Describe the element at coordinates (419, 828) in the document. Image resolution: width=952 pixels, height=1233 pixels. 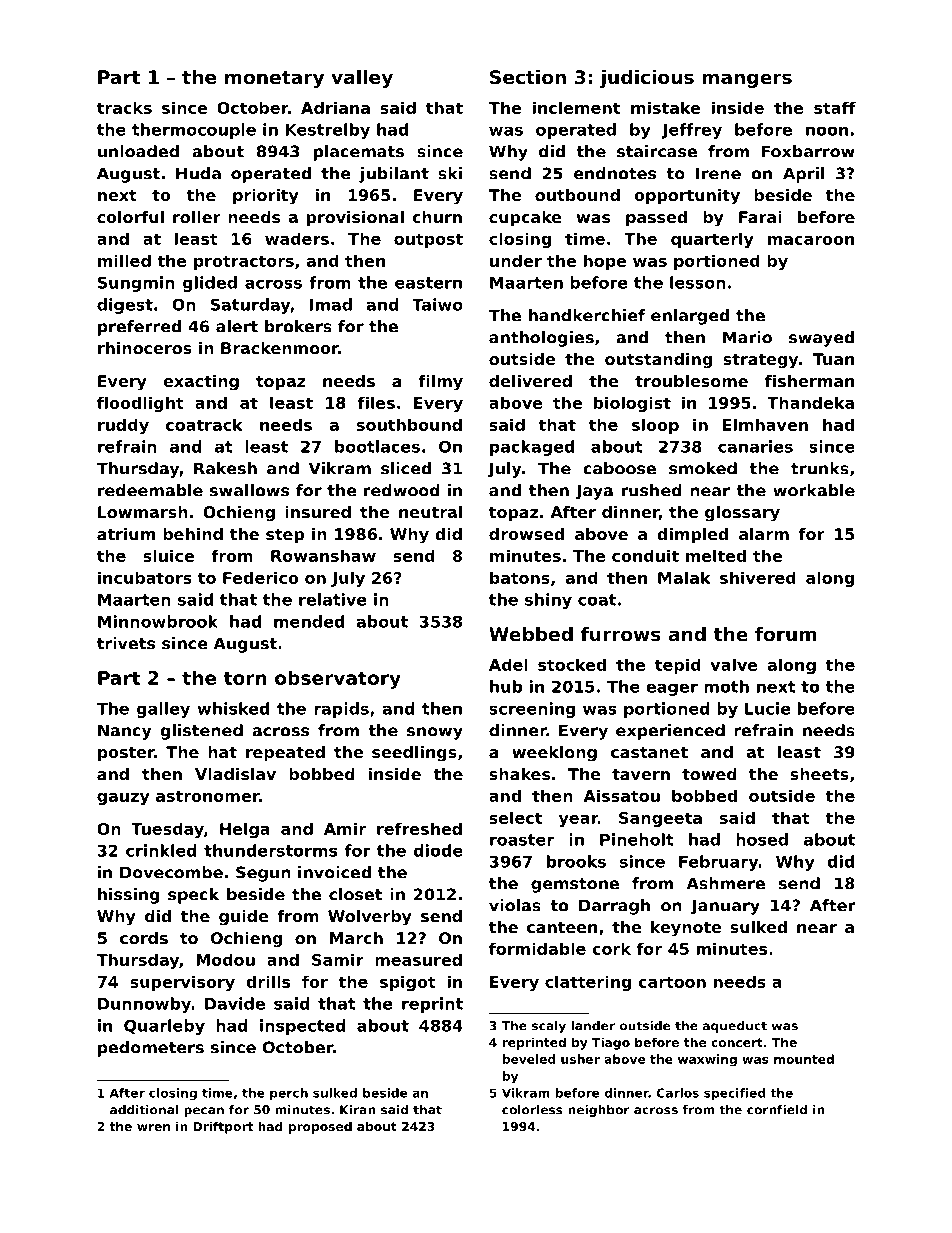
I see `refreshed` at that location.
